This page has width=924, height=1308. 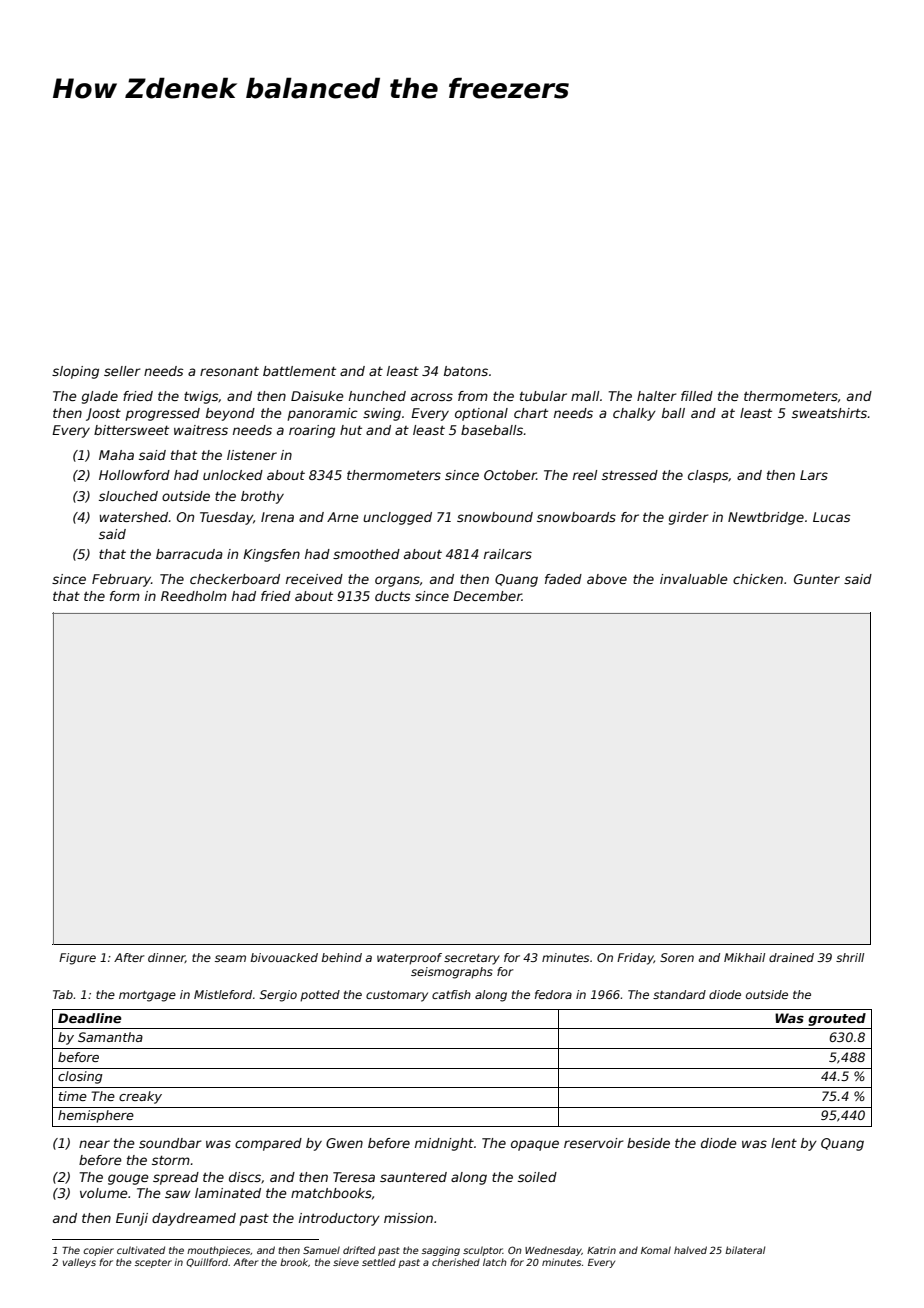 What do you see at coordinates (268, 1144) in the page?
I see `compared` at bounding box center [268, 1144].
